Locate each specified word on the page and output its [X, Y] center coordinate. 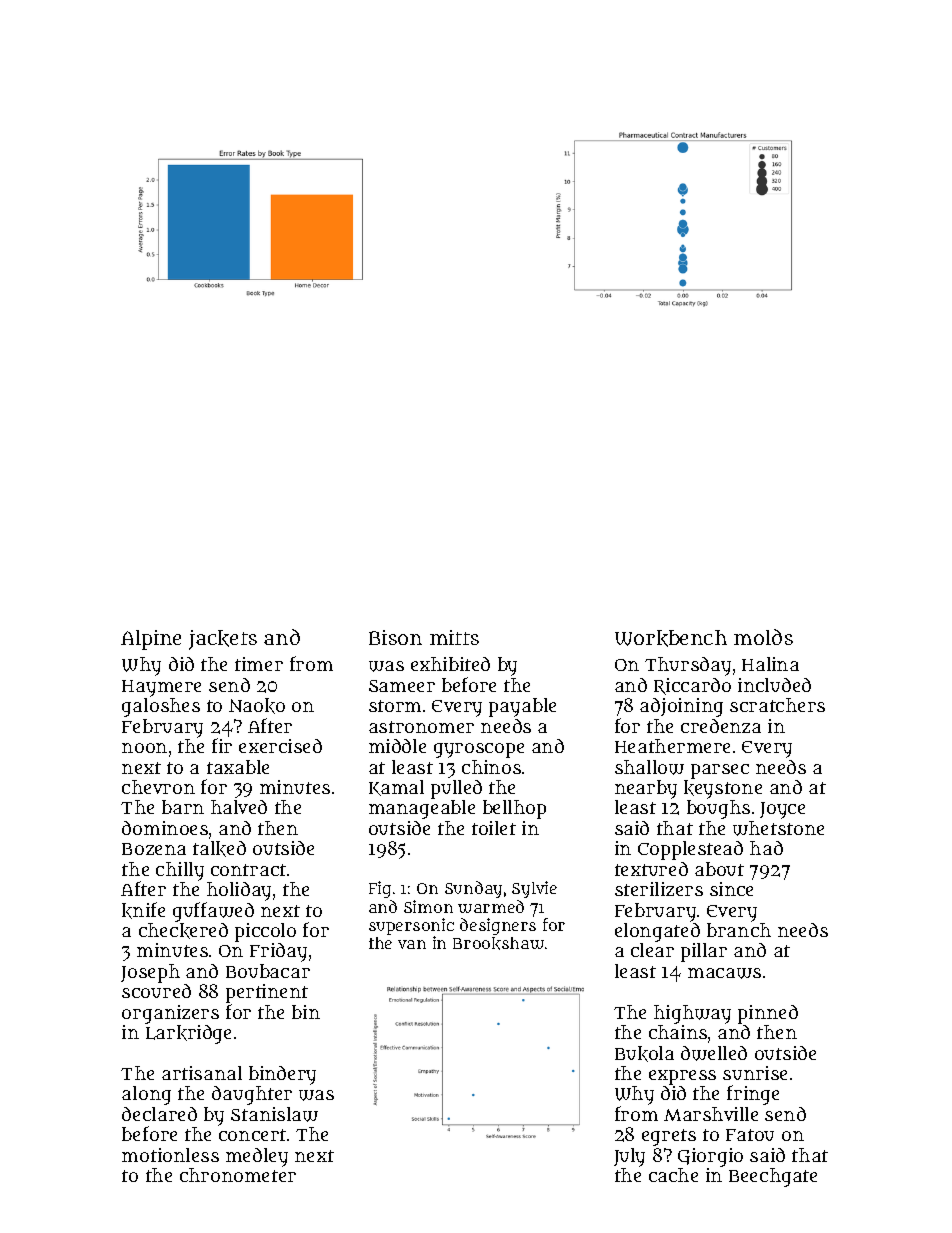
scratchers [777, 705]
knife [143, 910]
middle [397, 746]
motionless [170, 1155]
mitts [454, 637]
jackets [223, 640]
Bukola [644, 1054]
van [412, 944]
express [682, 1077]
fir [222, 745]
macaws [724, 973]
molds [763, 637]
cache [673, 1175]
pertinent [267, 993]
